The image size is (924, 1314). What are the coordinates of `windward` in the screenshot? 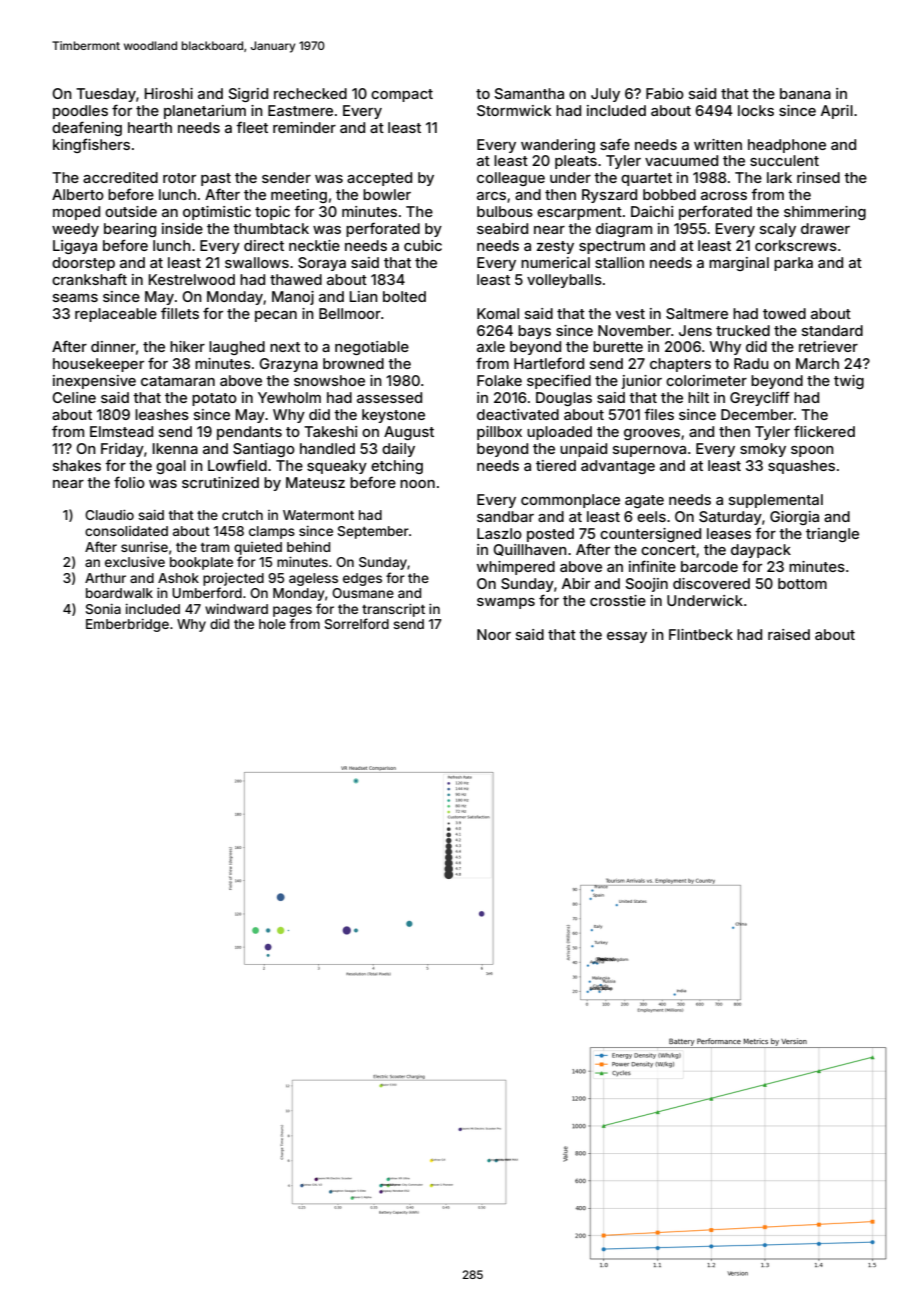 It's located at (236, 609).
